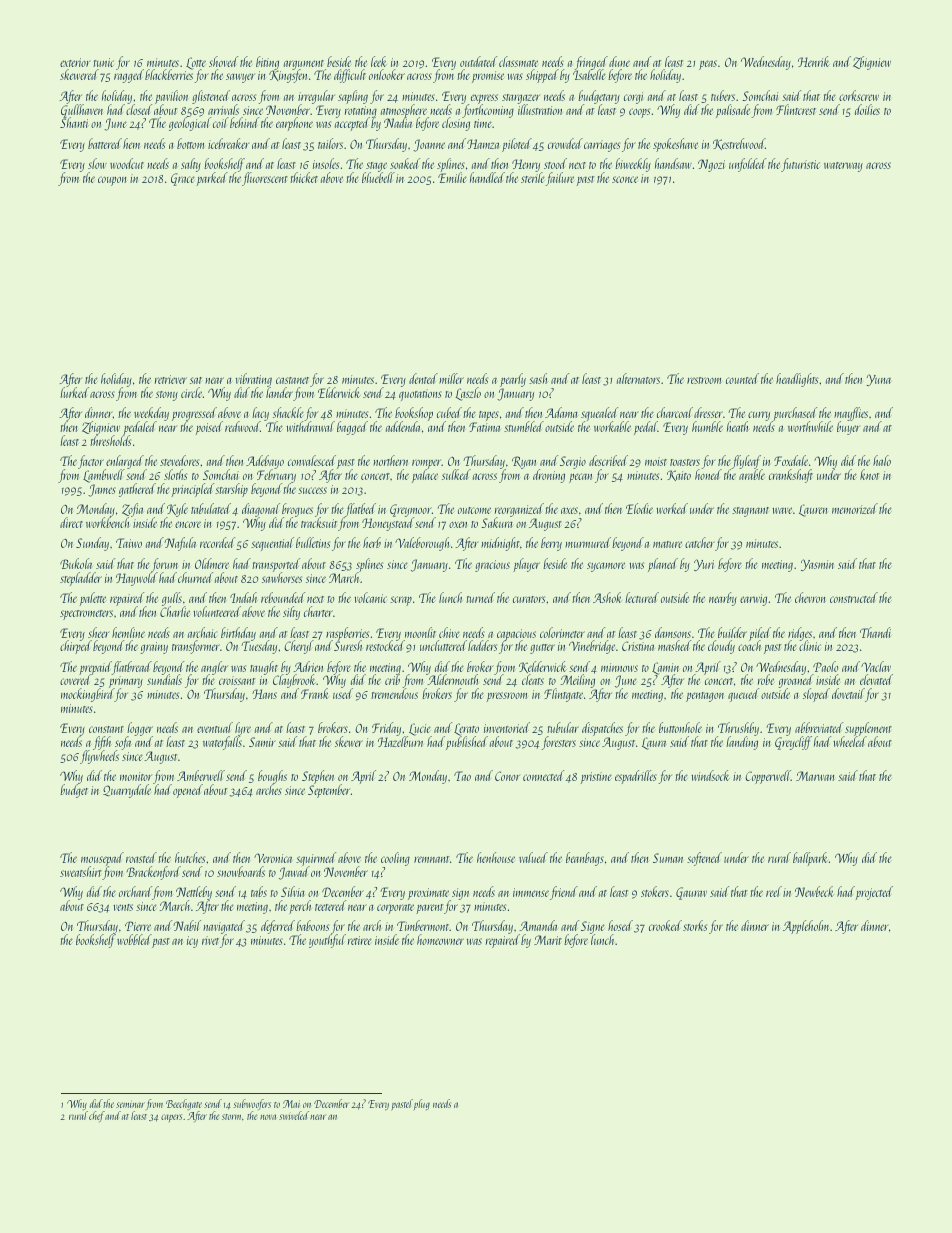 This screenshot has height=1233, width=952. I want to click on enlarged, so click(124, 462).
